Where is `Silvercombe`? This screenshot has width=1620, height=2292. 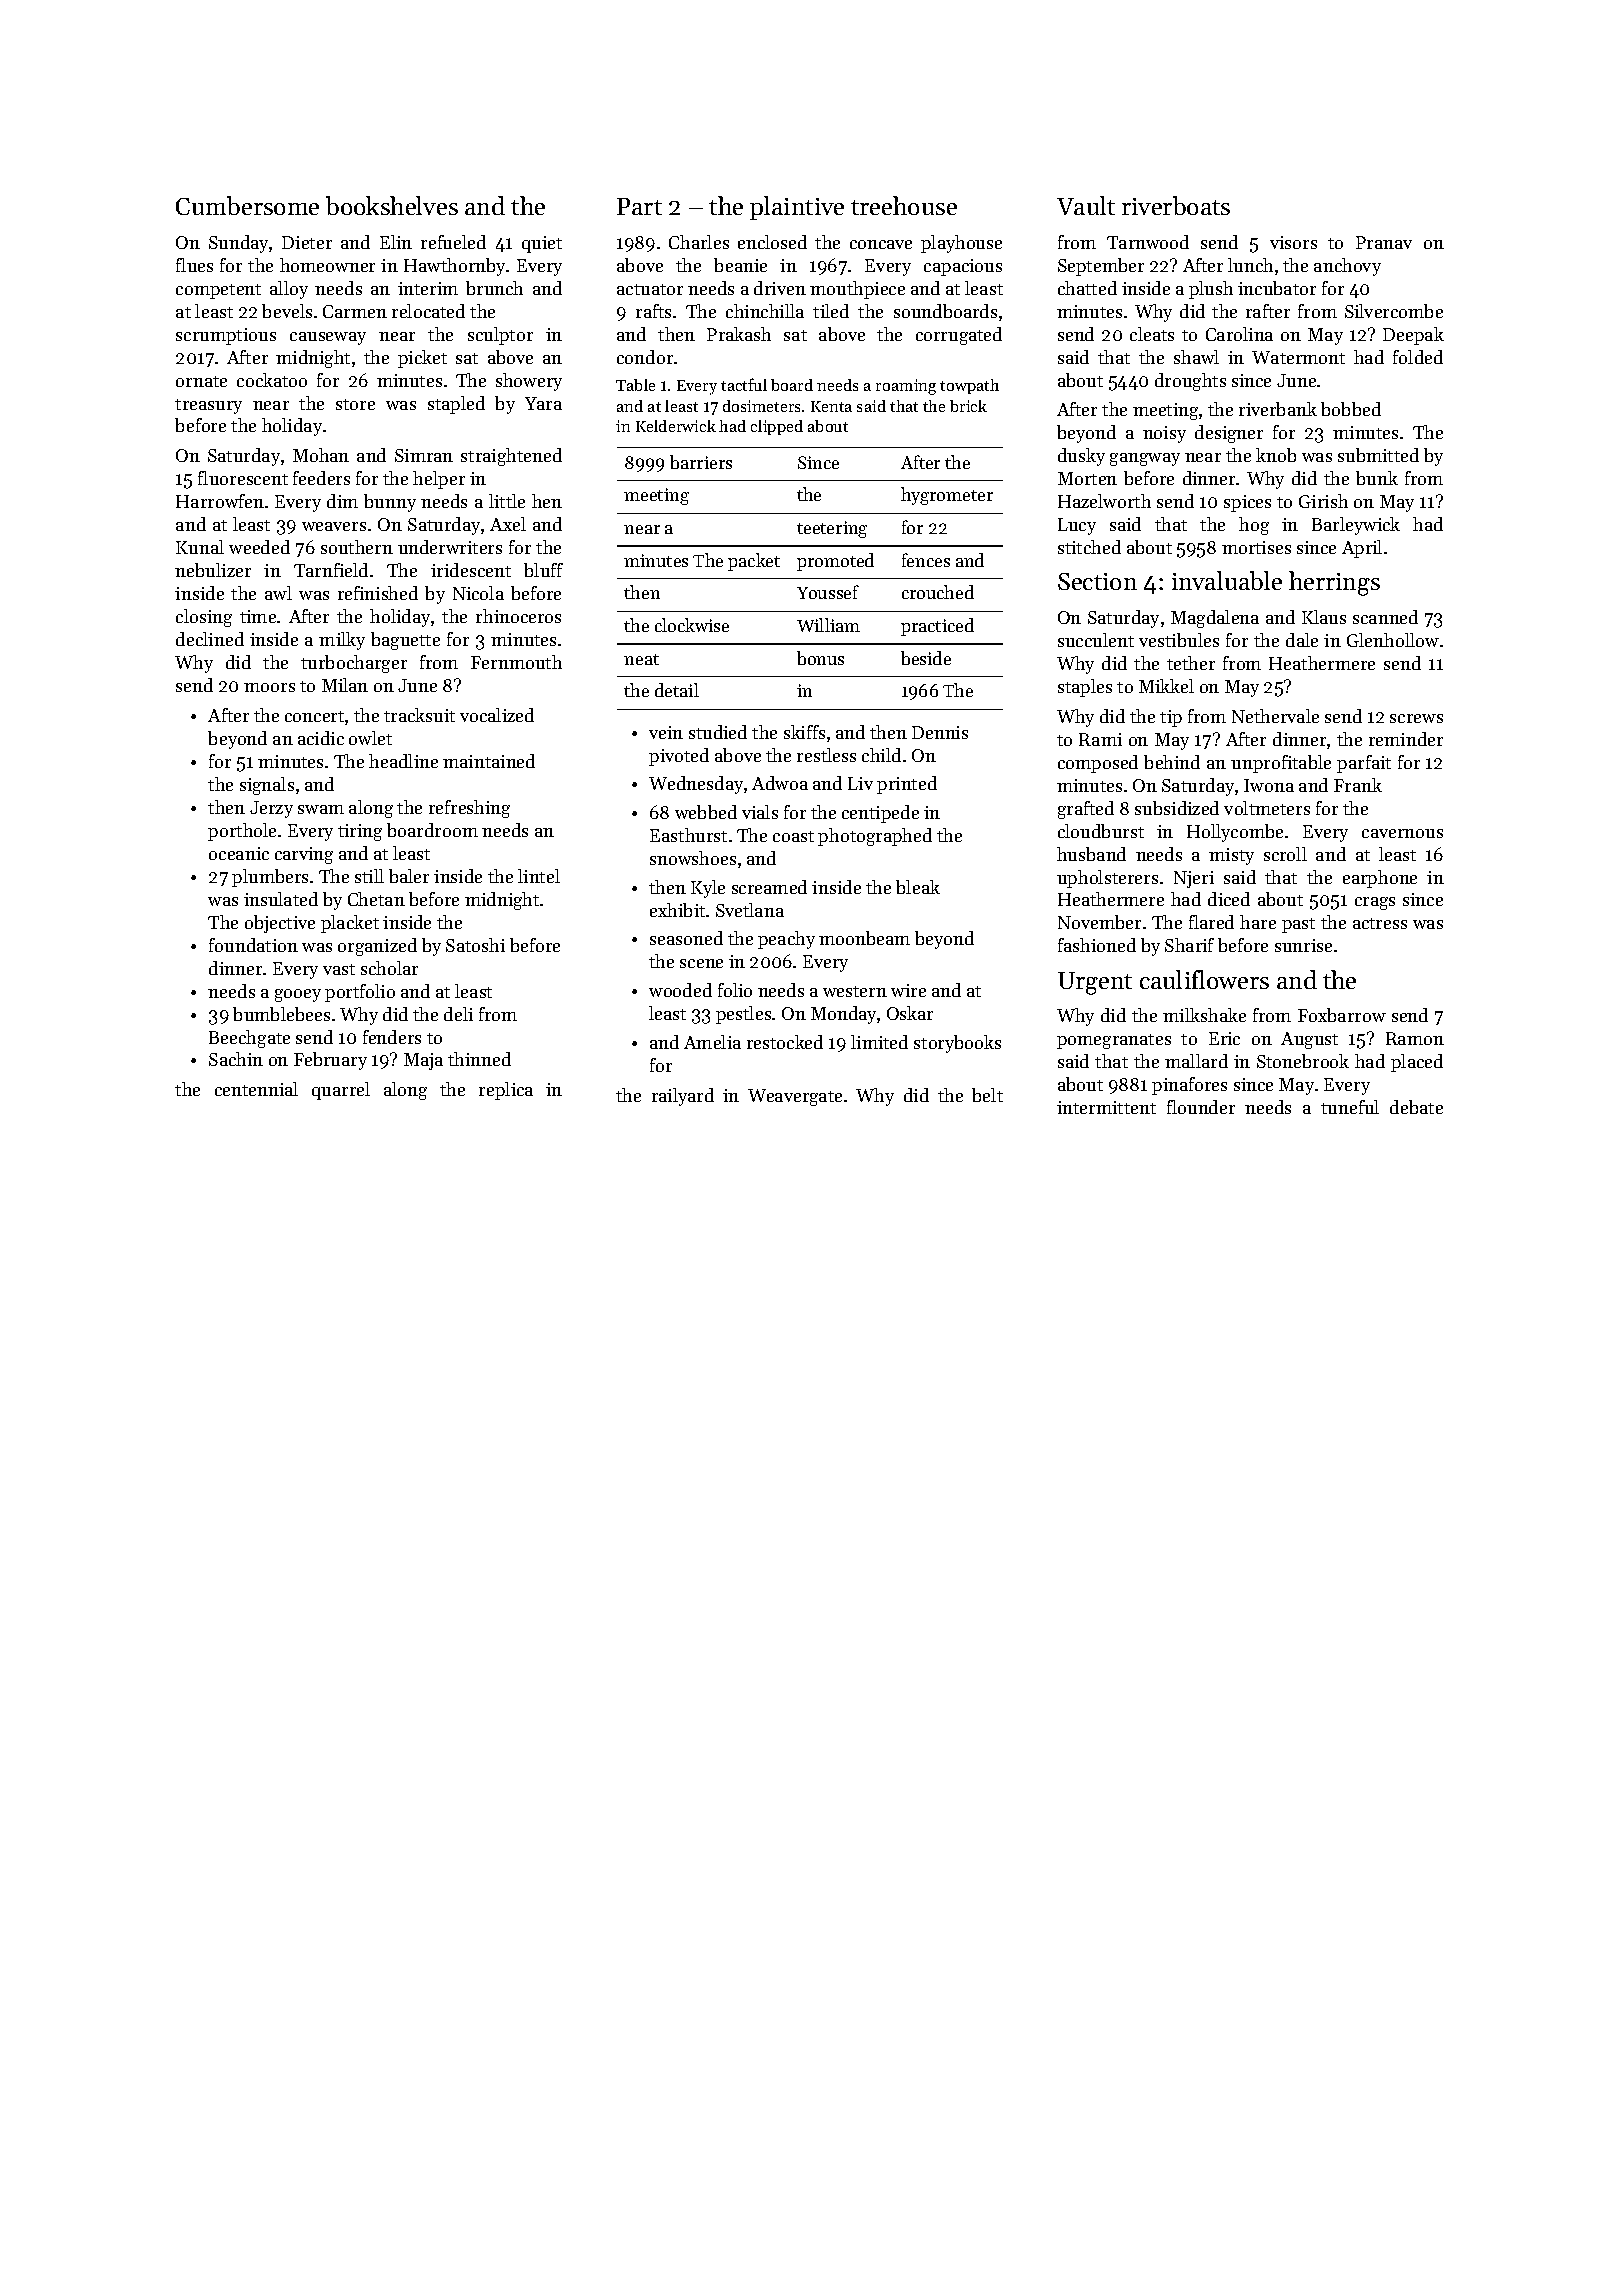 Silvercombe is located at coordinates (1394, 311).
